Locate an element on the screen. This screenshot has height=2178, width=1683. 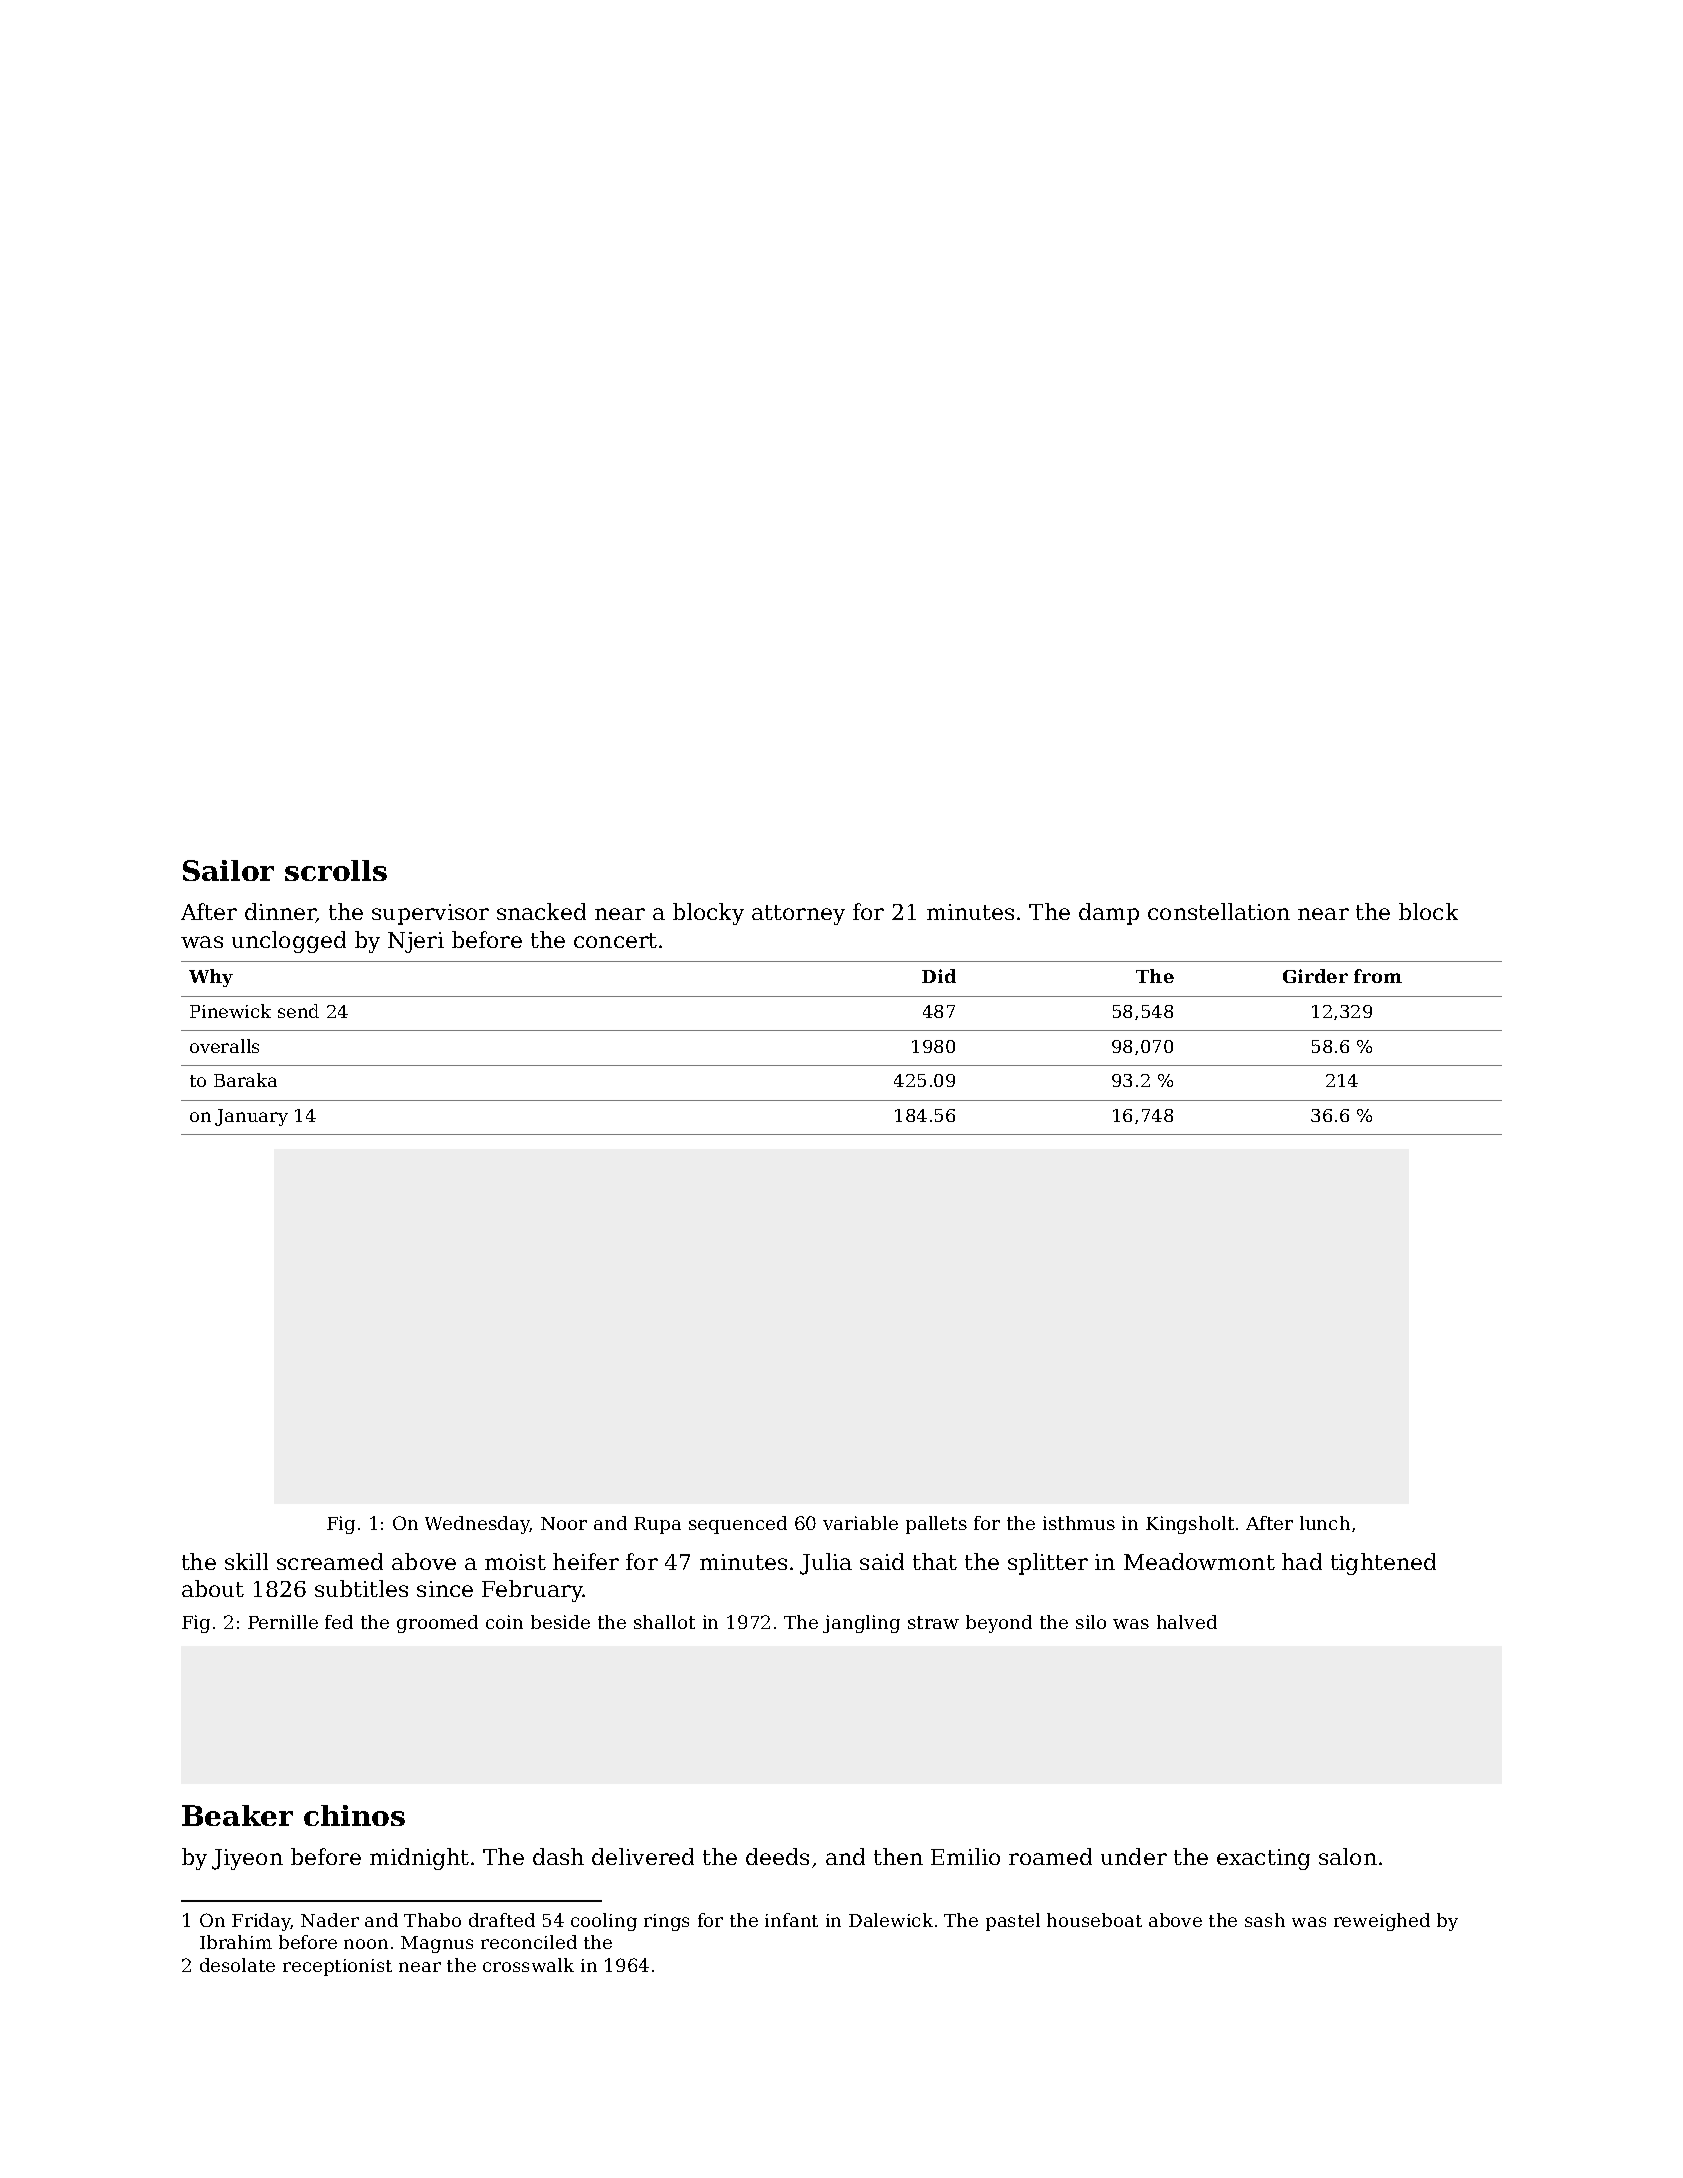
January is located at coordinates (251, 1117).
